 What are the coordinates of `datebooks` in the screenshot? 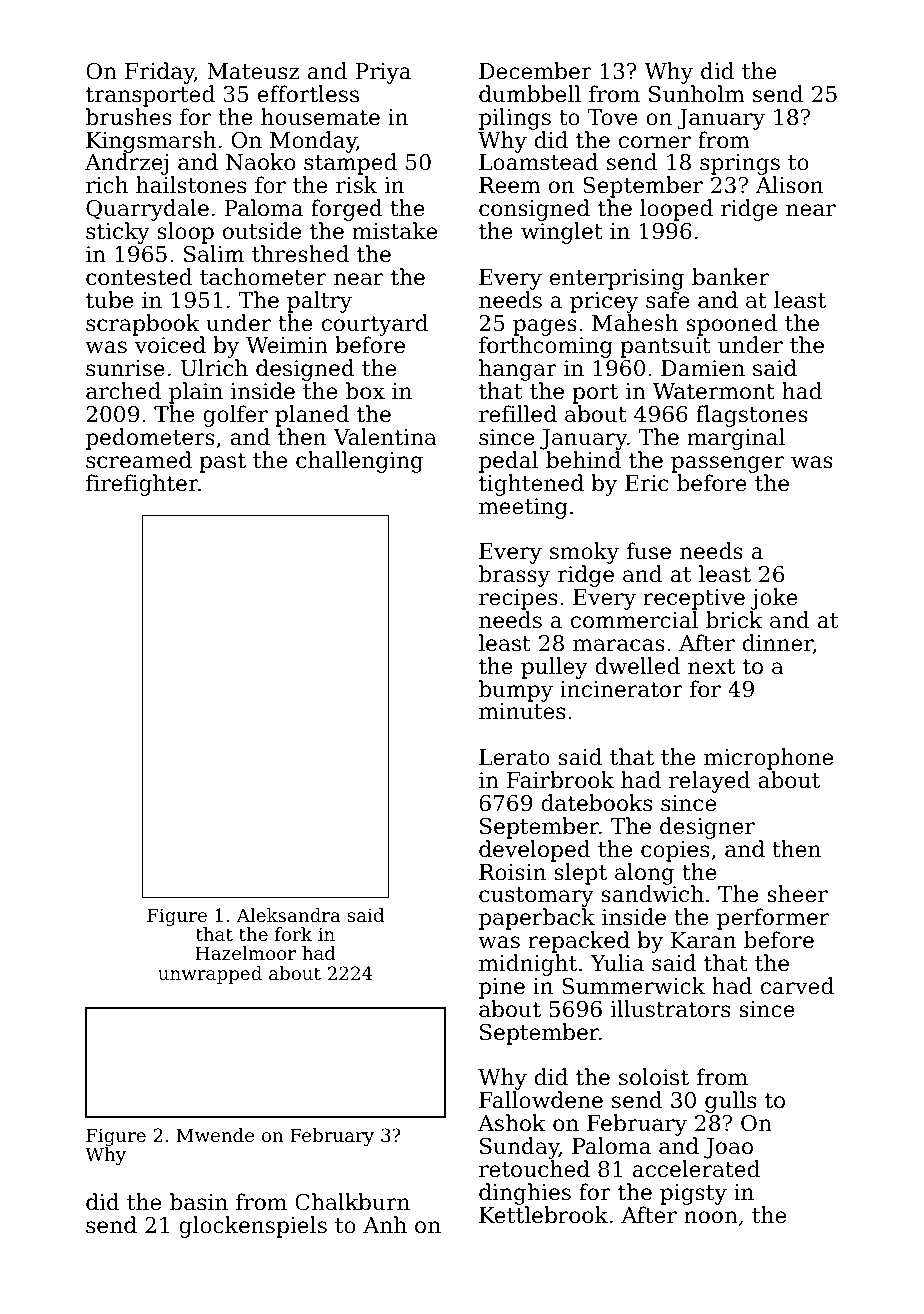 It's located at (596, 803).
